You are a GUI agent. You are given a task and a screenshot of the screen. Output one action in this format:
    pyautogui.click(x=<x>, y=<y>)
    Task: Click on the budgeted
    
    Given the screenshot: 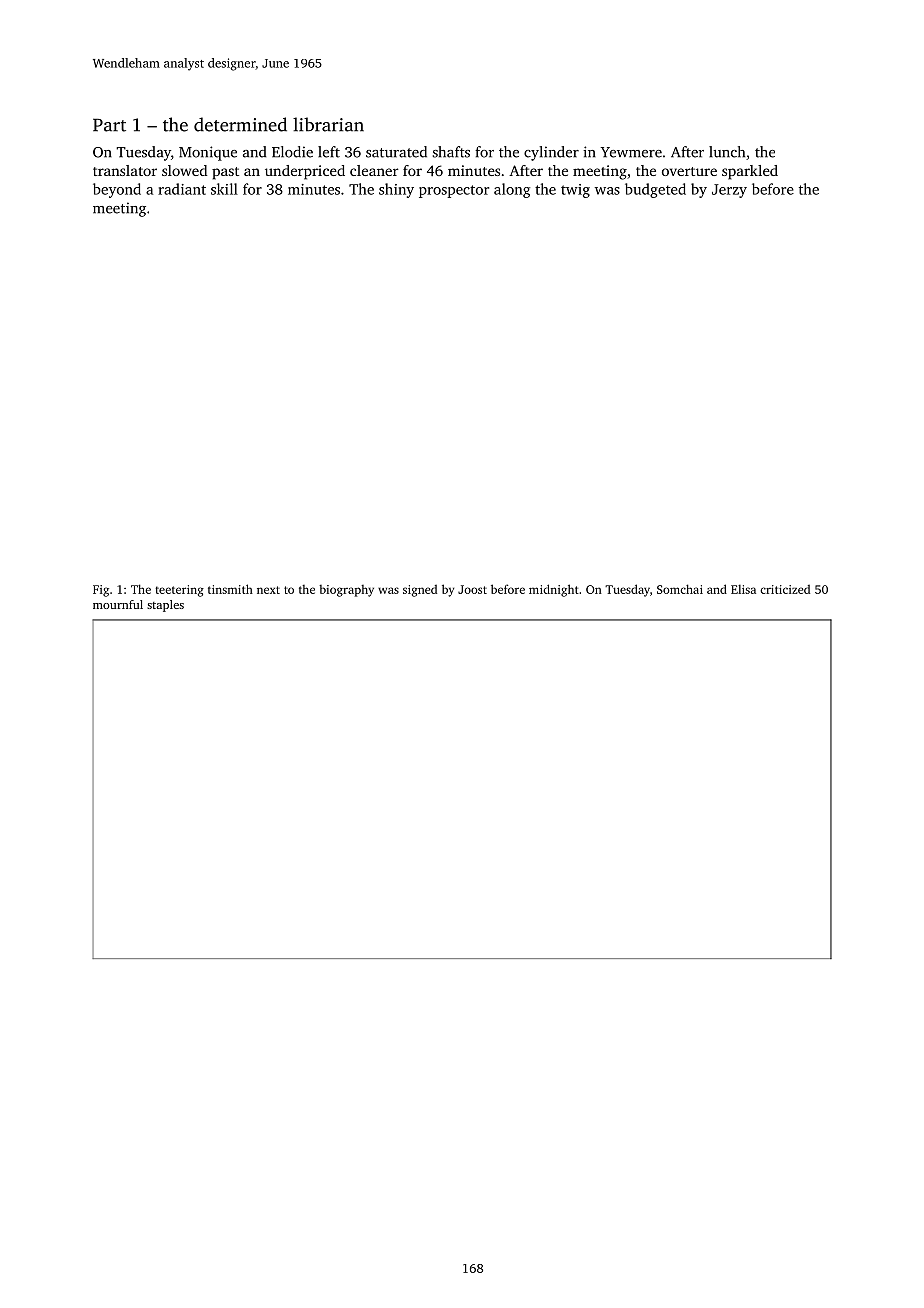 What is the action you would take?
    pyautogui.click(x=655, y=190)
